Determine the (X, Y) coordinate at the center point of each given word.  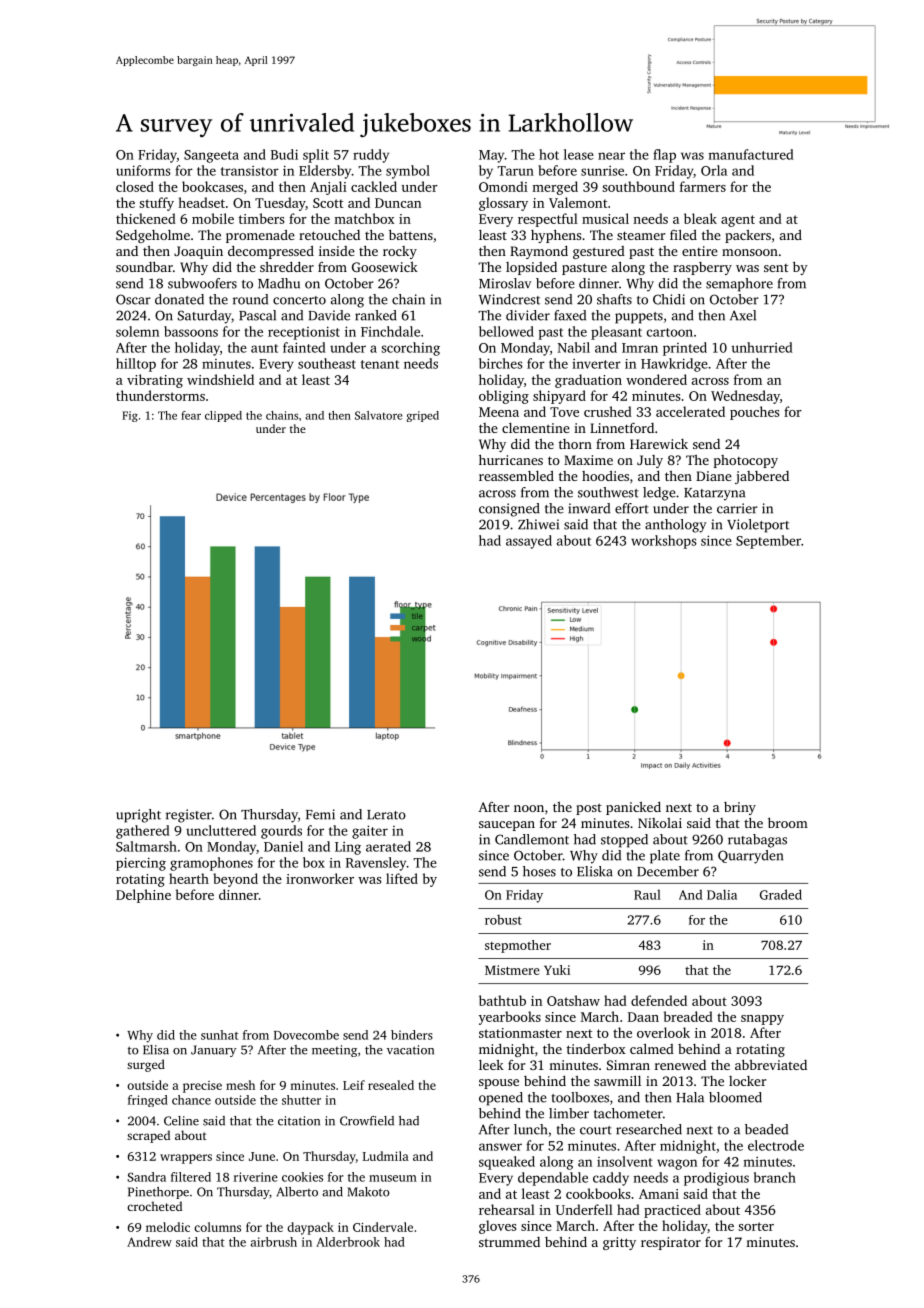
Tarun (515, 171)
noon (529, 808)
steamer (641, 235)
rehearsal (507, 1209)
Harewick (659, 444)
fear (191, 415)
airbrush (274, 1242)
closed (135, 186)
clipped (223, 416)
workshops (664, 542)
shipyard (559, 397)
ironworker (320, 878)
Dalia (722, 894)
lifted (402, 878)
